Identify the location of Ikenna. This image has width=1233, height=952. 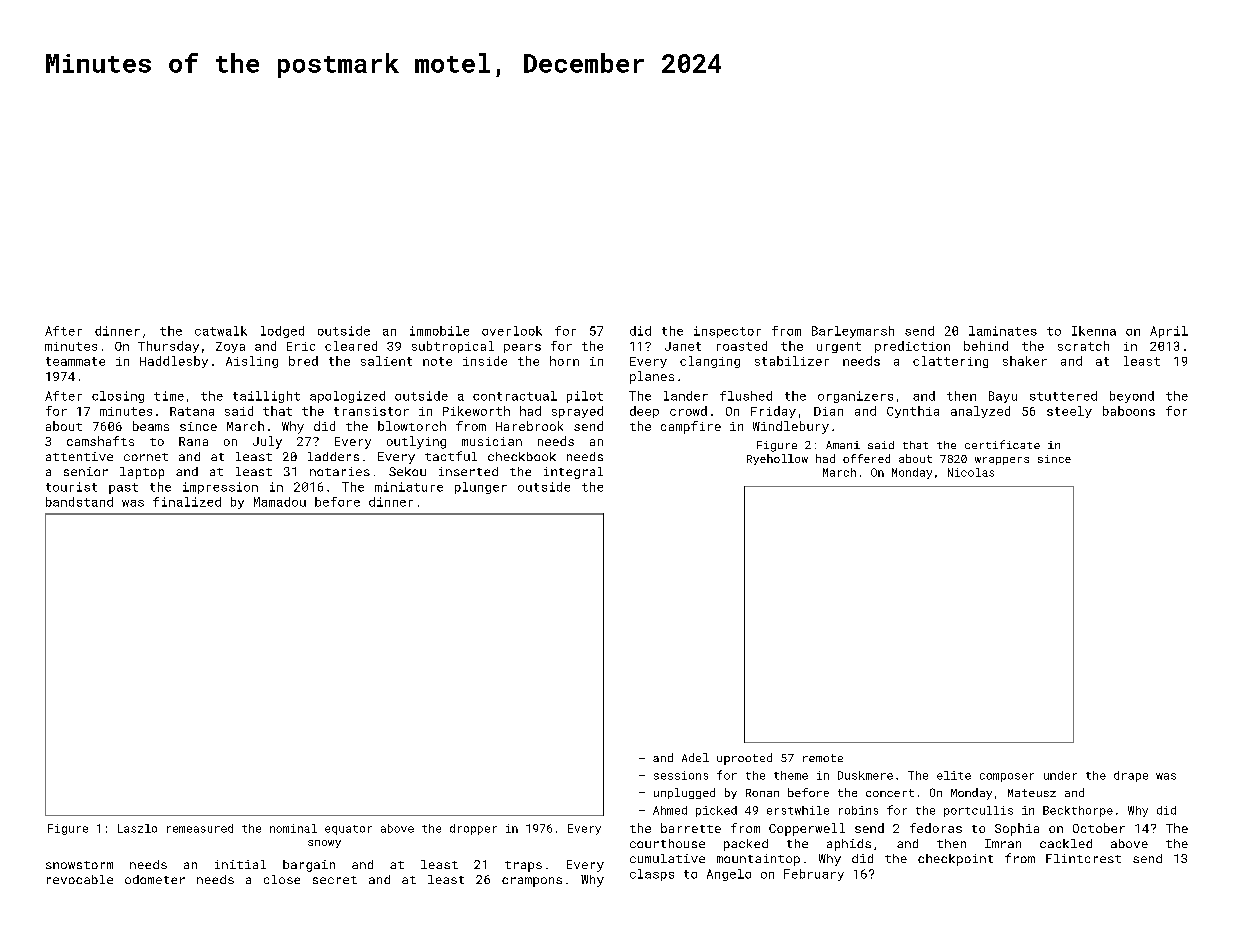
(1094, 331).
